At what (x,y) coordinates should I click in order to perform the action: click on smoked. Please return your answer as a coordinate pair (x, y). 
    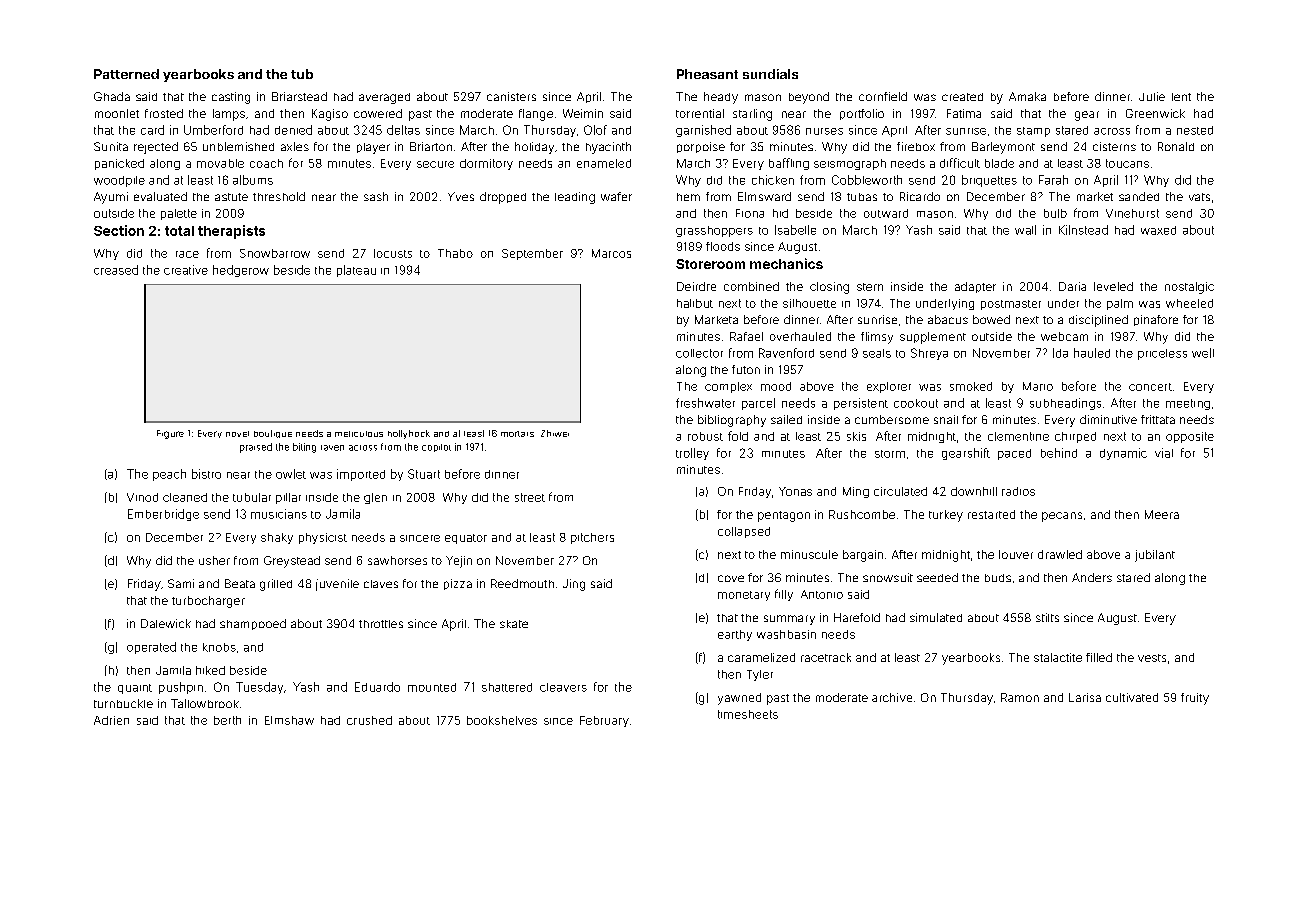
    Looking at the image, I should click on (971, 386).
